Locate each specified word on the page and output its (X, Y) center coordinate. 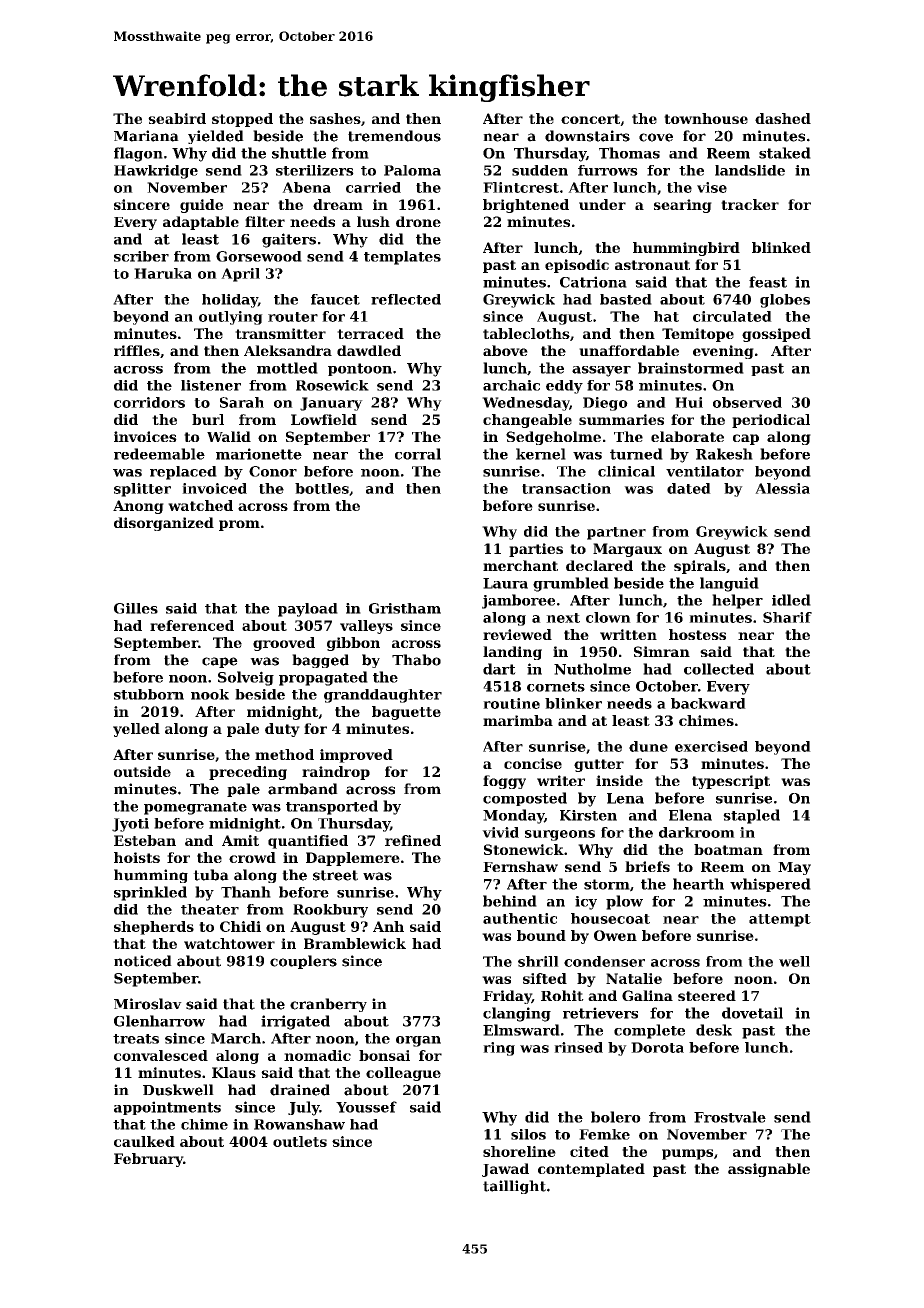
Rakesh (724, 454)
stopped (242, 120)
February (148, 1160)
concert (590, 119)
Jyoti (130, 825)
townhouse (706, 118)
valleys (366, 627)
